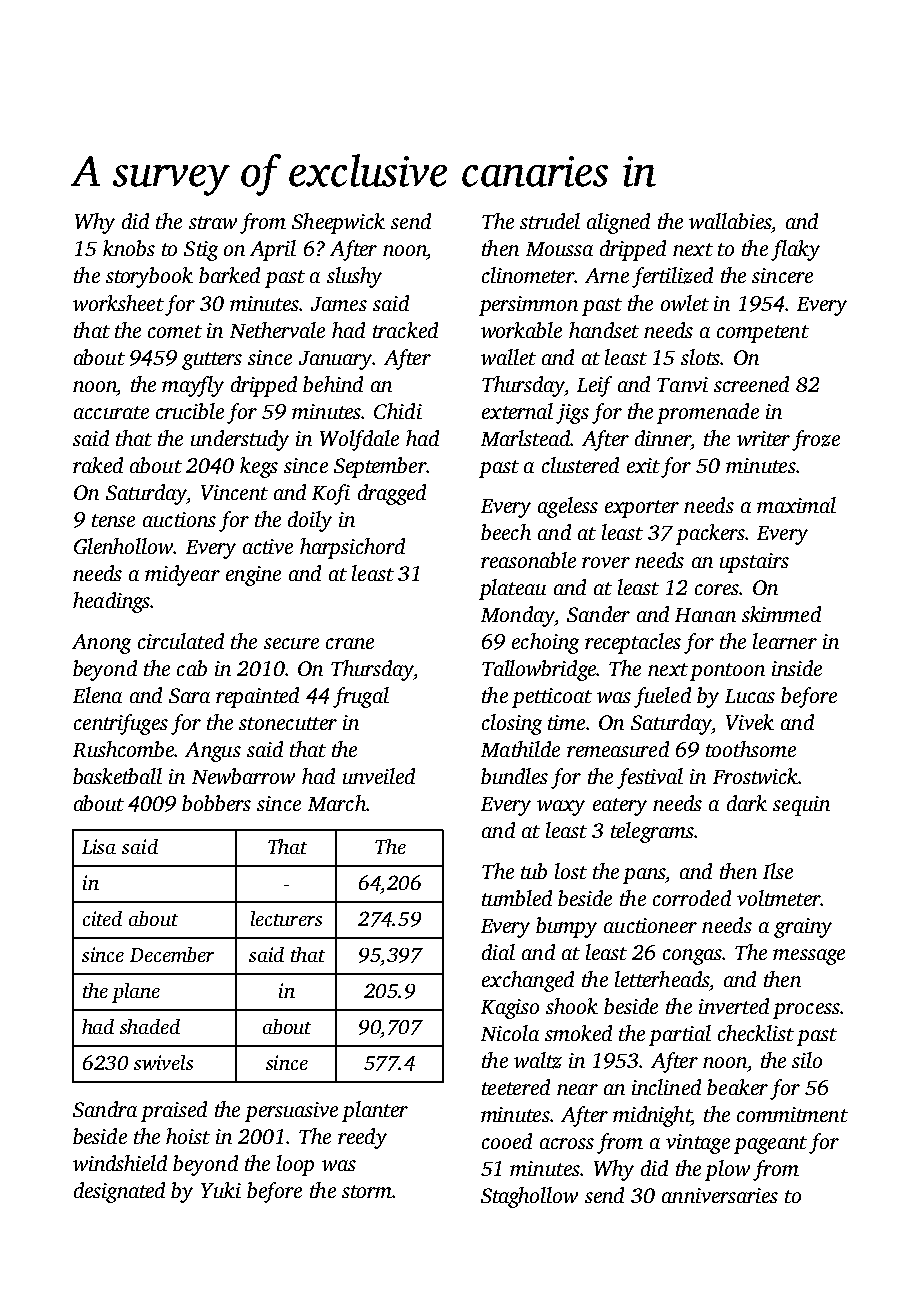  I want to click on flaky, so click(795, 250).
